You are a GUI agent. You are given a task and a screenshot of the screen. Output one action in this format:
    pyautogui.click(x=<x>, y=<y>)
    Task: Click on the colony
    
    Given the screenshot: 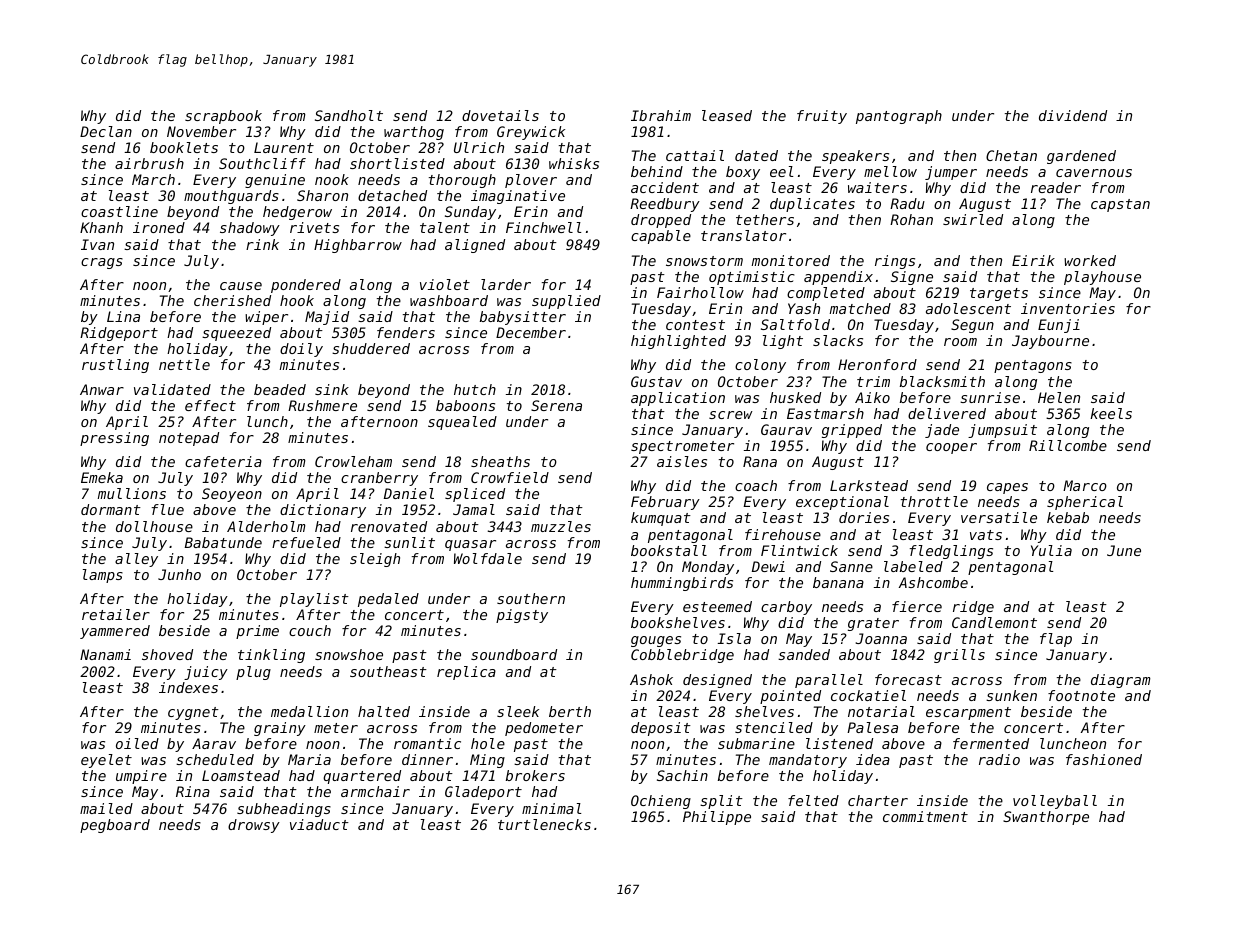 What is the action you would take?
    pyautogui.click(x=760, y=366)
